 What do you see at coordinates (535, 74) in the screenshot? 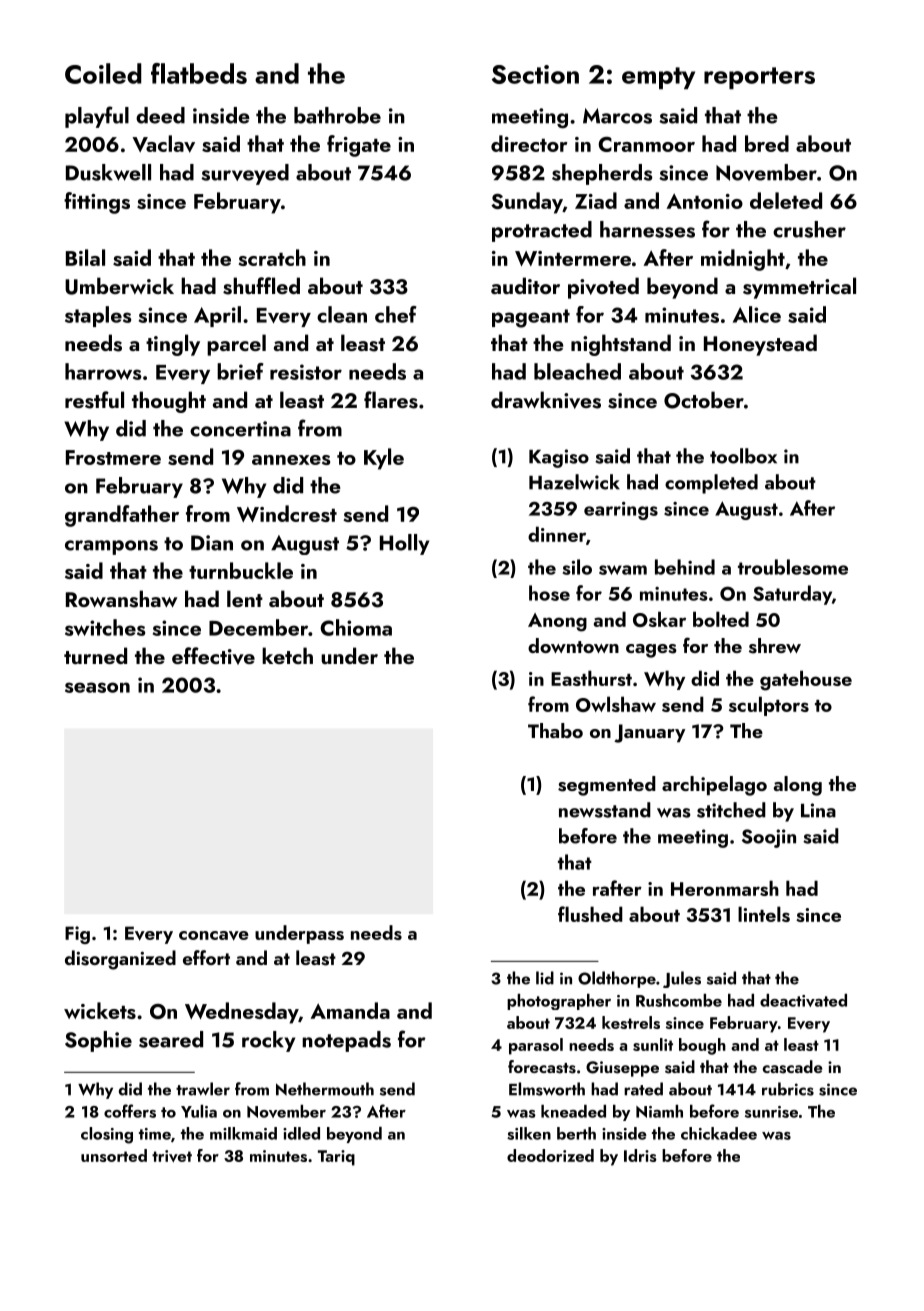
I see `Section` at bounding box center [535, 74].
